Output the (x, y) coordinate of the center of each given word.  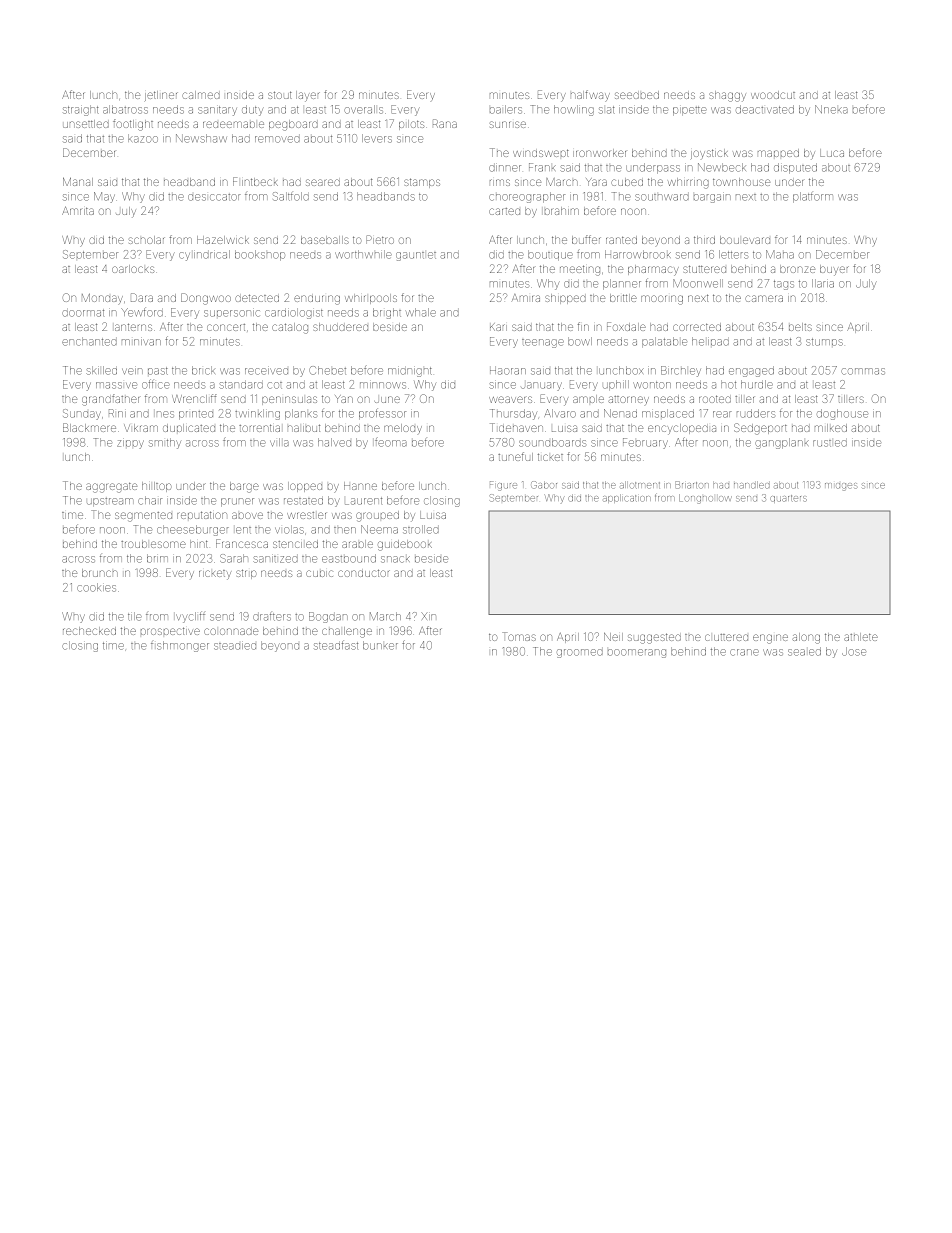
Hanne (360, 486)
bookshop (260, 255)
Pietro (380, 239)
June (387, 399)
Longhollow (705, 499)
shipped (565, 299)
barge (244, 487)
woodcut (773, 95)
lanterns (133, 327)
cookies (96, 587)
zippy (130, 444)
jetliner (161, 96)
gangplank (782, 443)
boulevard (745, 240)
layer (308, 96)
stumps (824, 342)
